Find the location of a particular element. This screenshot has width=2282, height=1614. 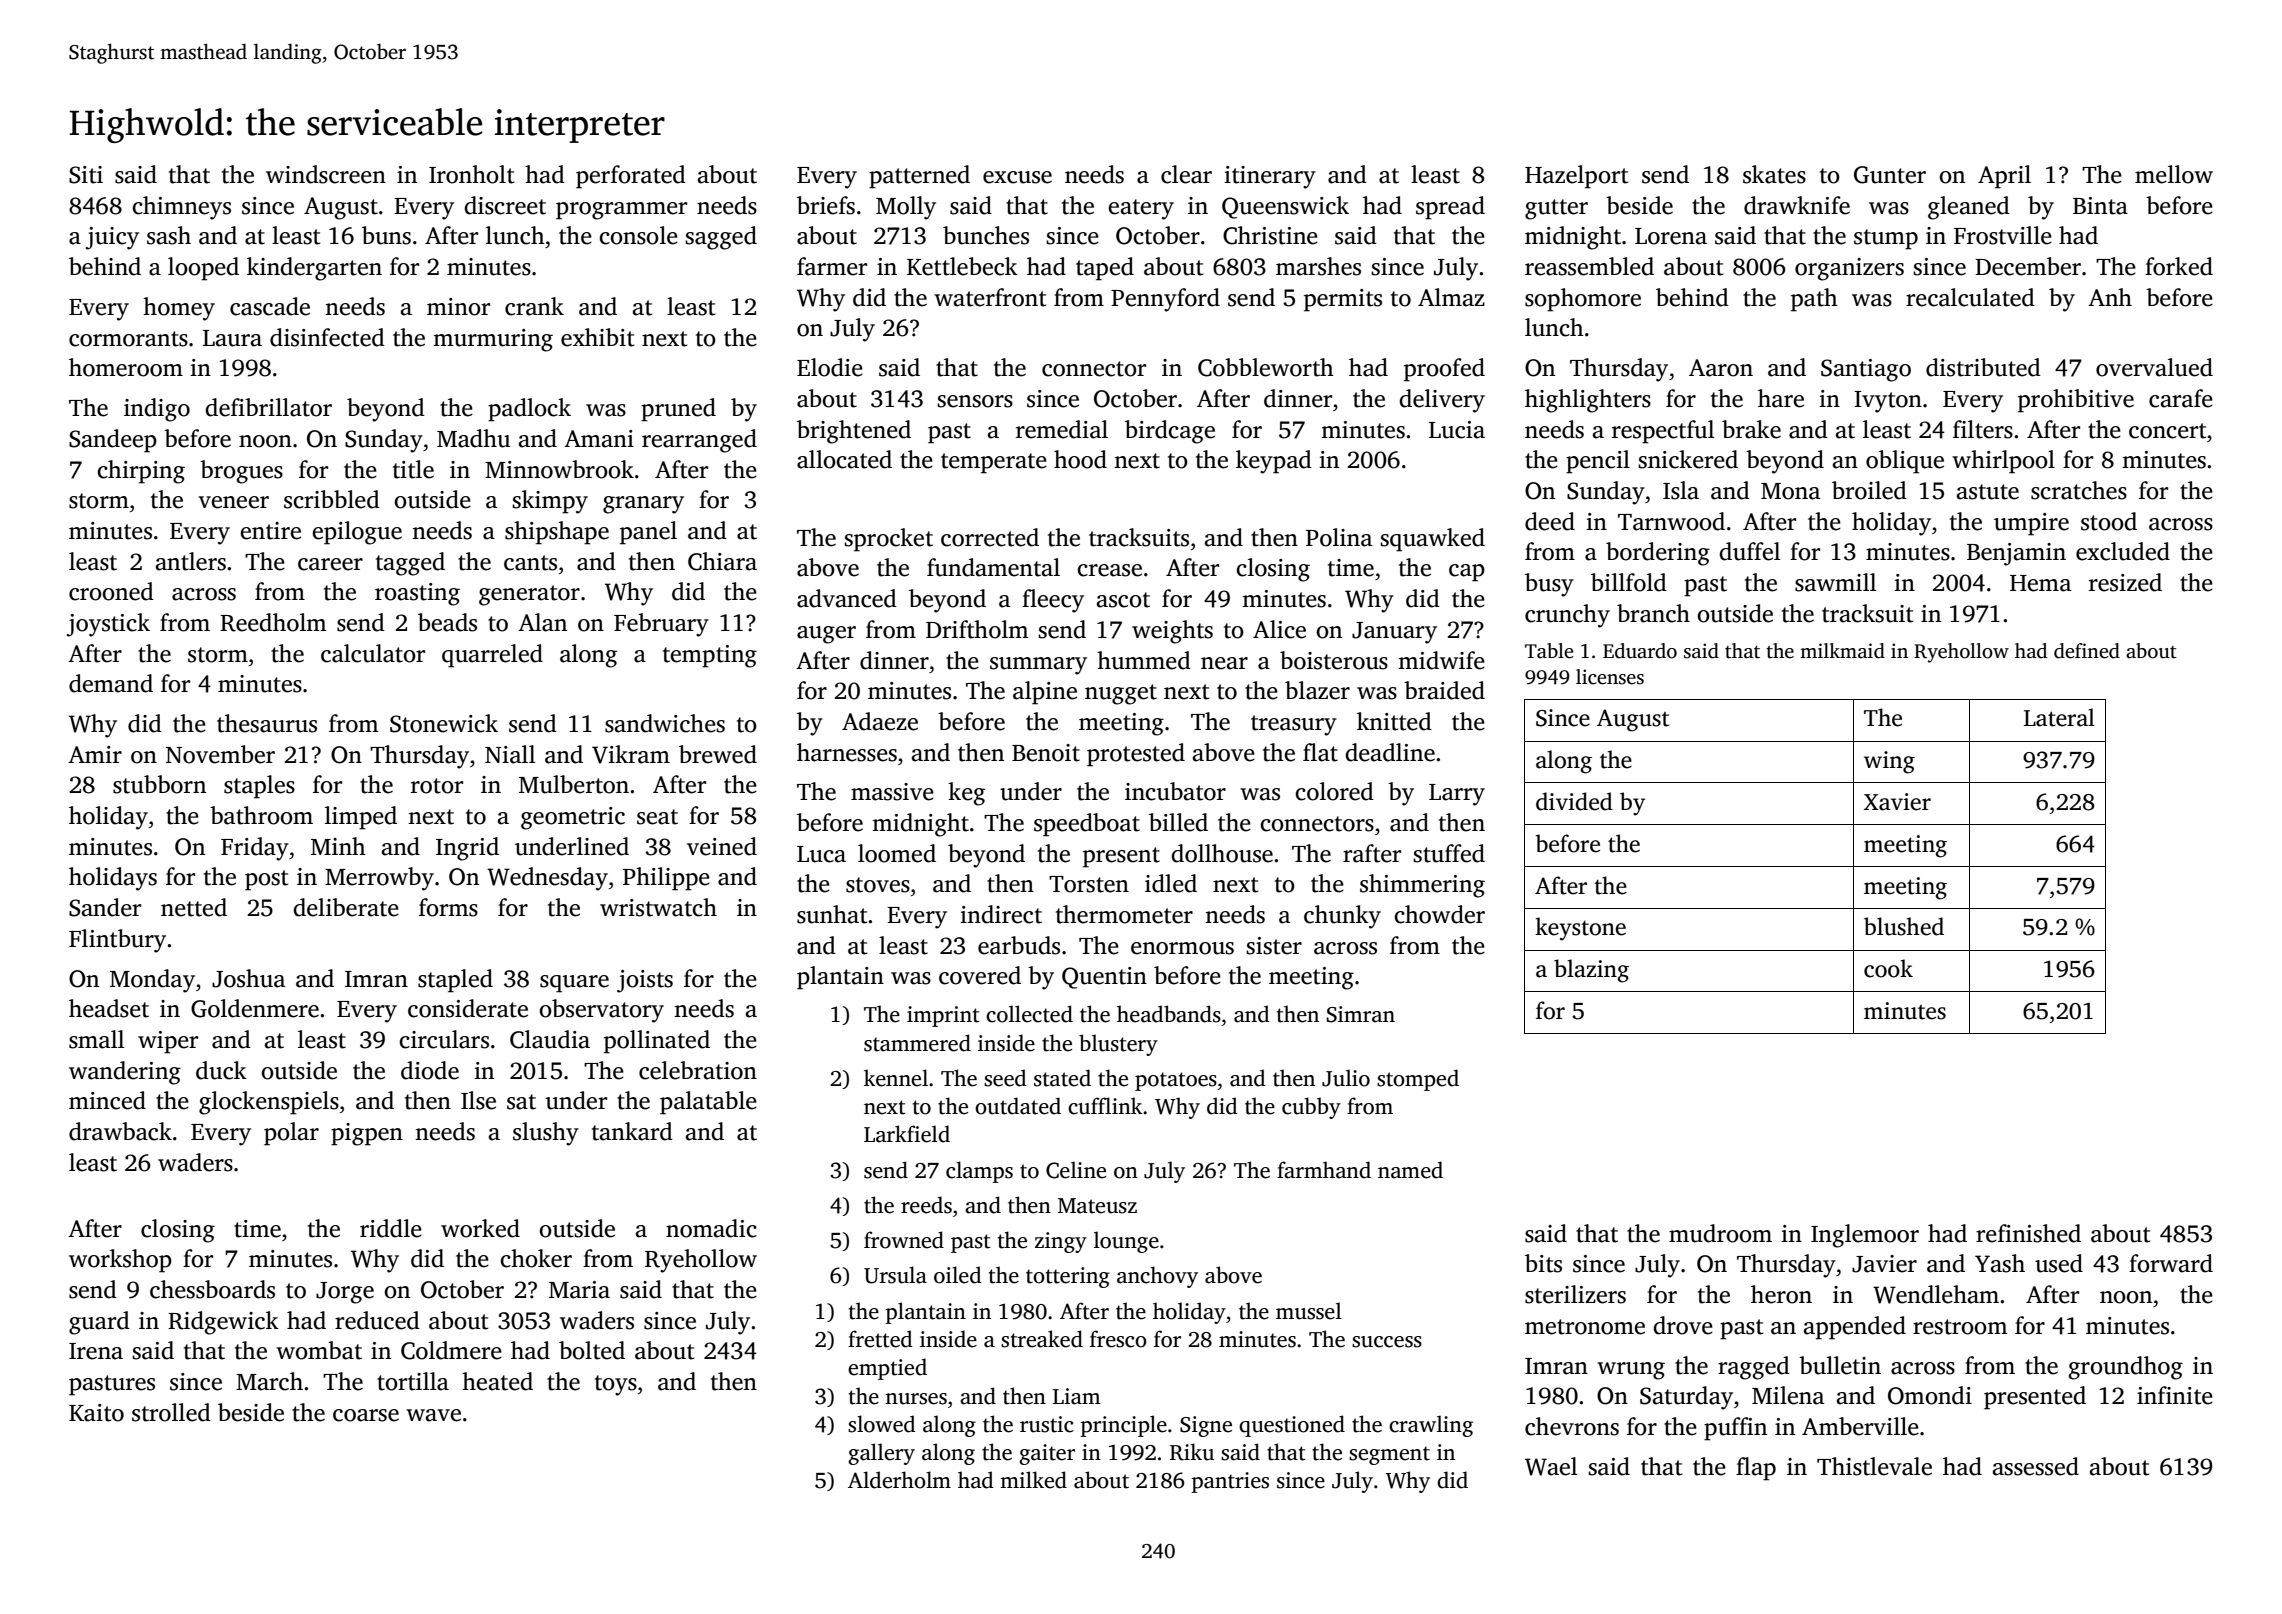

brightened is located at coordinates (854, 432).
